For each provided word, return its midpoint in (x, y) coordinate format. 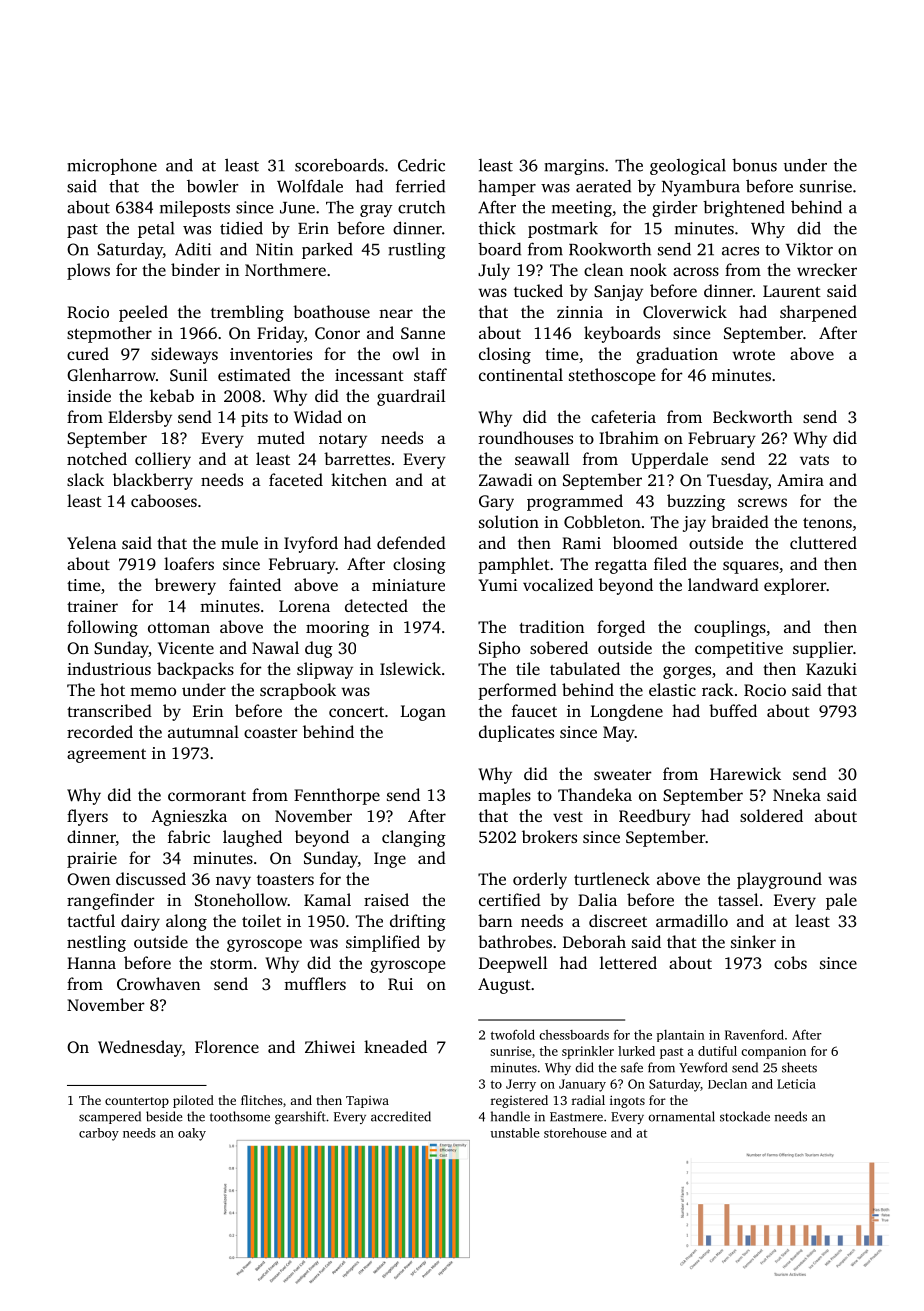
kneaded (395, 1046)
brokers (549, 836)
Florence (227, 1046)
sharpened (818, 313)
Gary (496, 503)
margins (574, 167)
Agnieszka (189, 817)
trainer (92, 606)
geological (688, 167)
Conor (337, 333)
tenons (827, 523)
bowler (212, 186)
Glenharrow (111, 375)
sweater (623, 775)
